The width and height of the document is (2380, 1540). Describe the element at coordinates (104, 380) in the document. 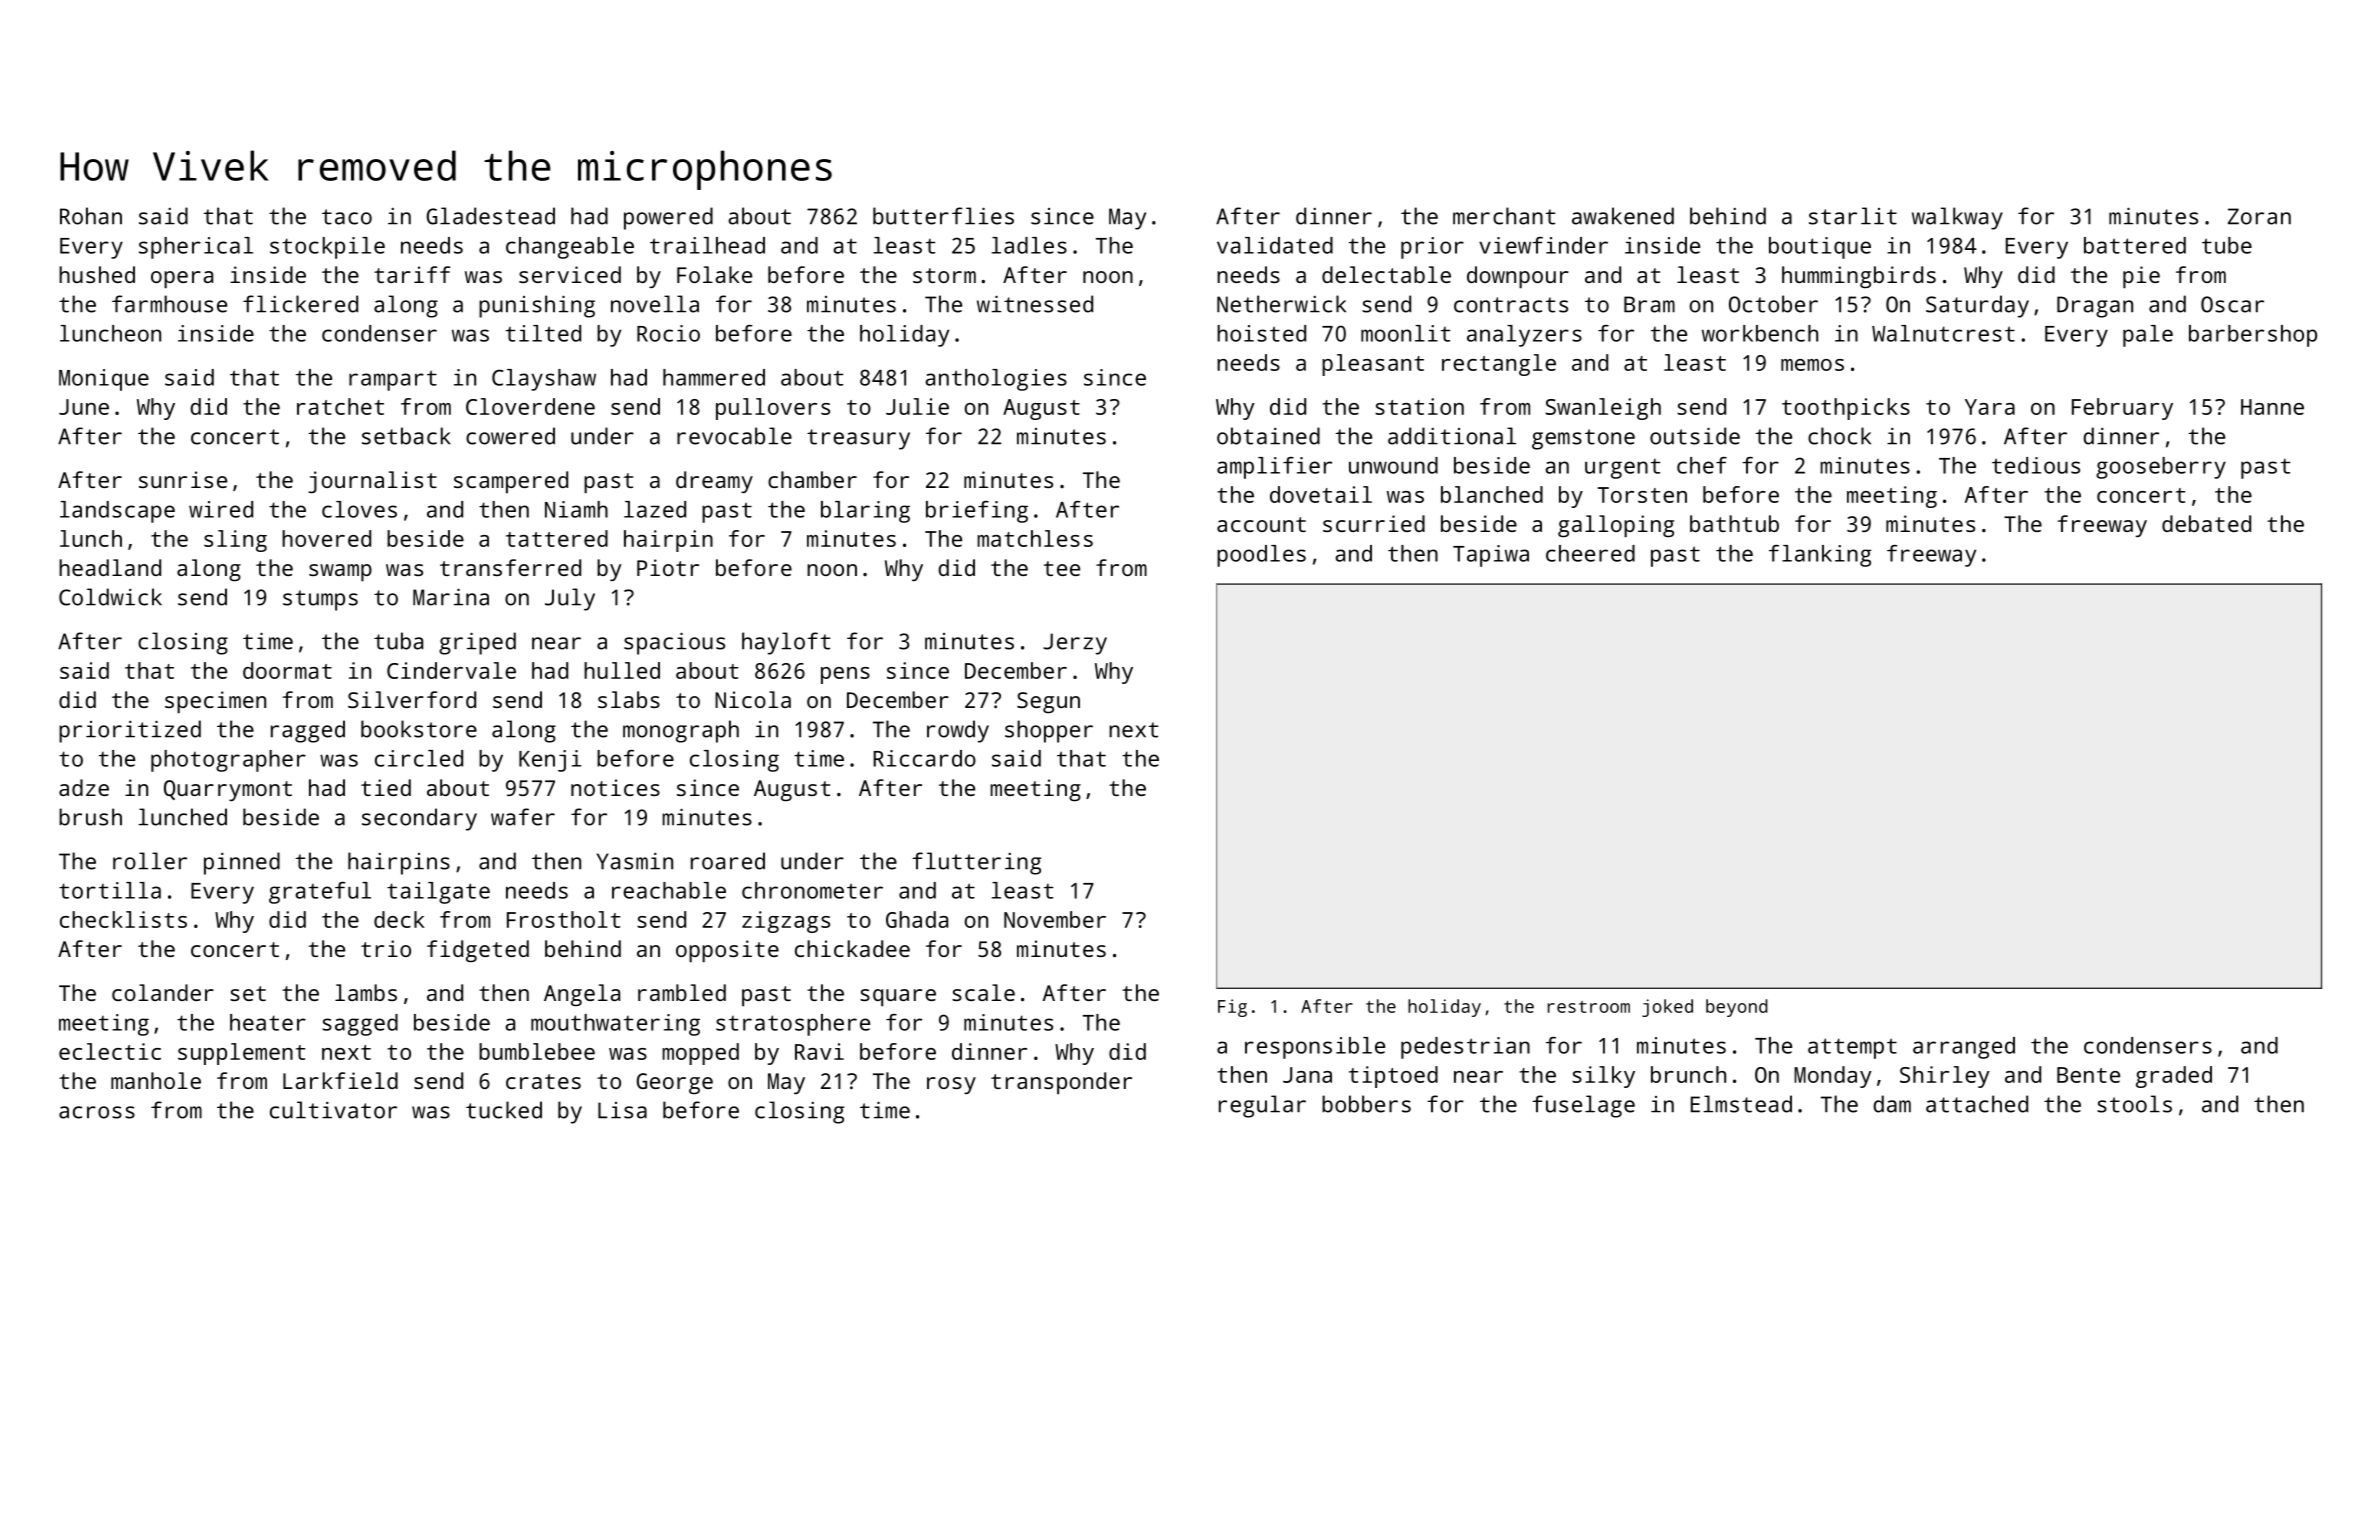

I see `Monique` at that location.
